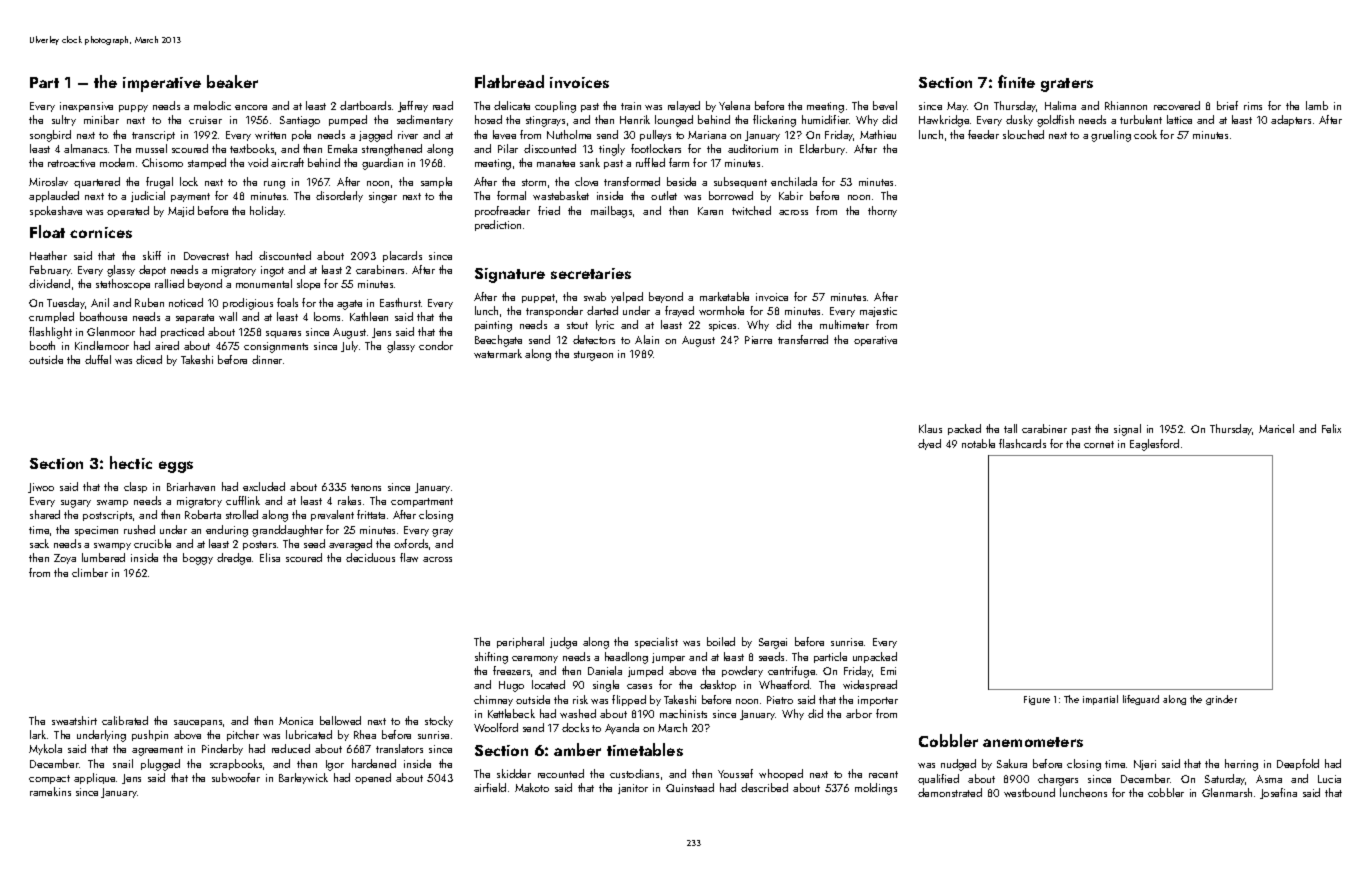  I want to click on described, so click(764, 787).
